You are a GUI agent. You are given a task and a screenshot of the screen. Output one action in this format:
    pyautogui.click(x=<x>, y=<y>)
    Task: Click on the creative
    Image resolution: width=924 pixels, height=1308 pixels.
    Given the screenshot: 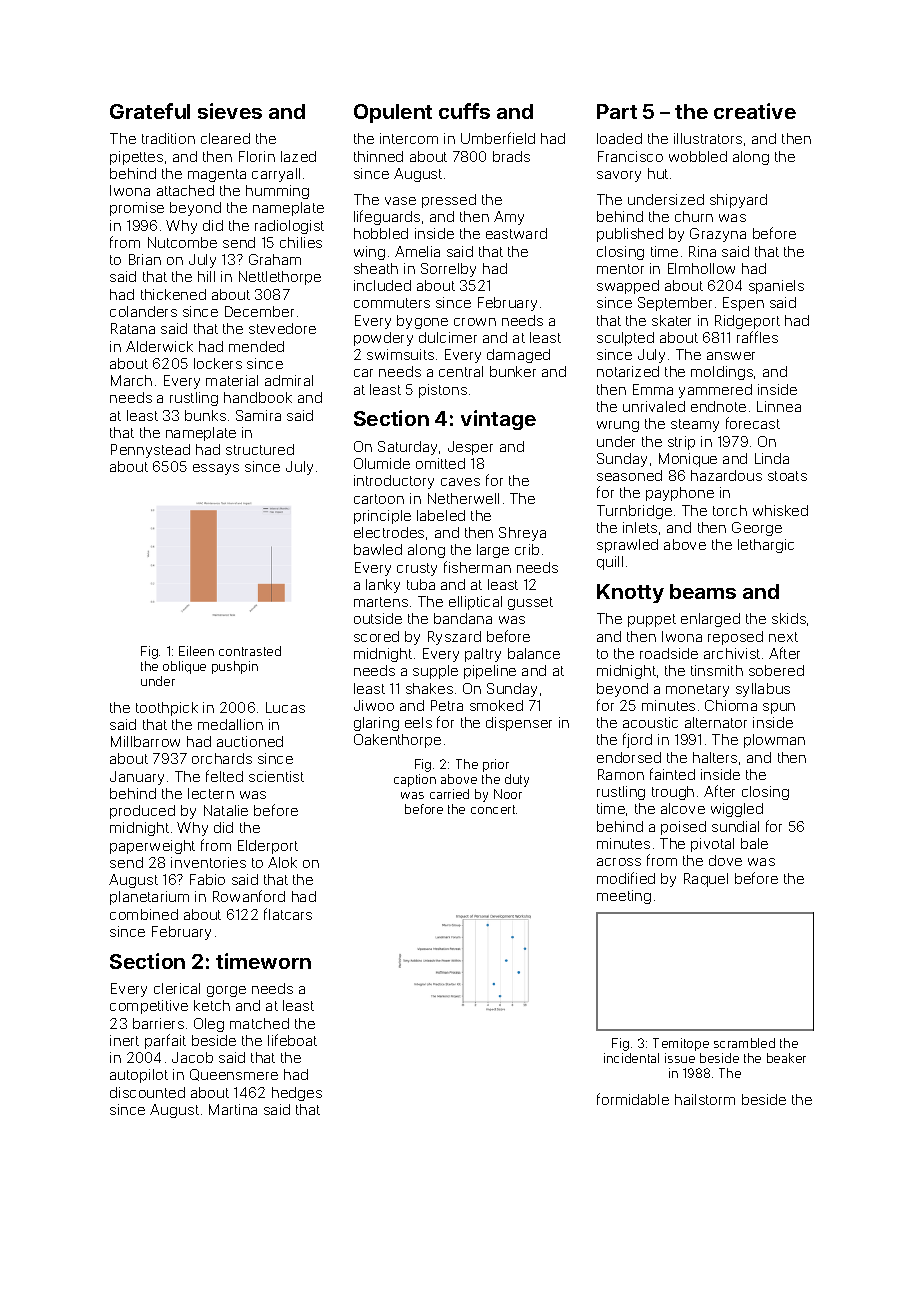 What is the action you would take?
    pyautogui.click(x=755, y=111)
